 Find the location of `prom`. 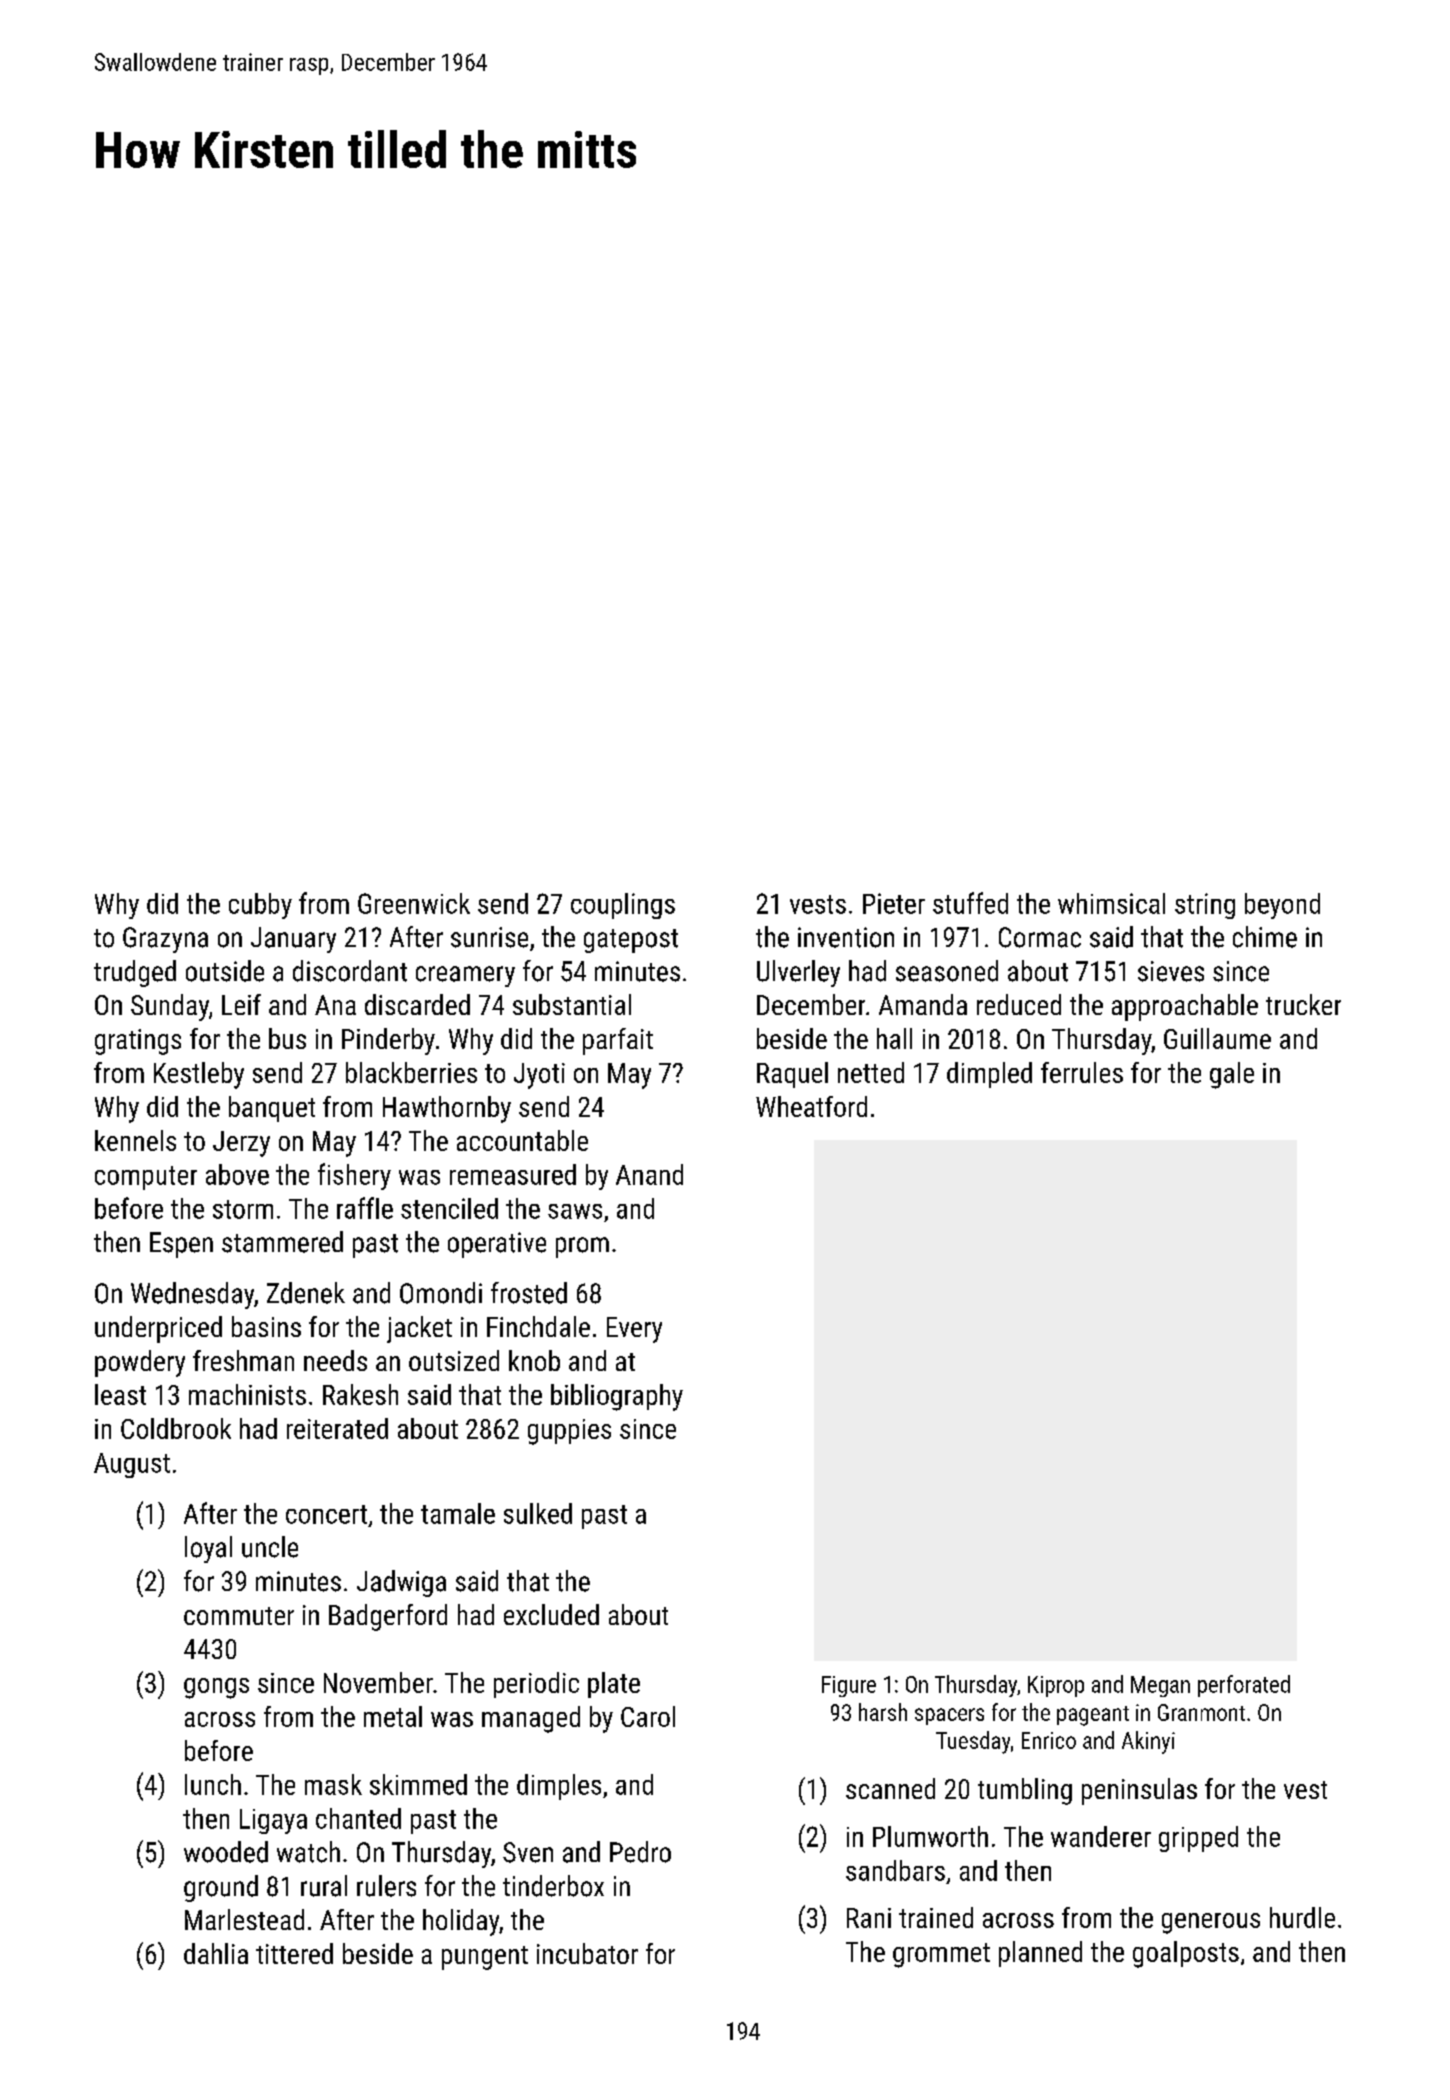

prom is located at coordinates (582, 1247).
